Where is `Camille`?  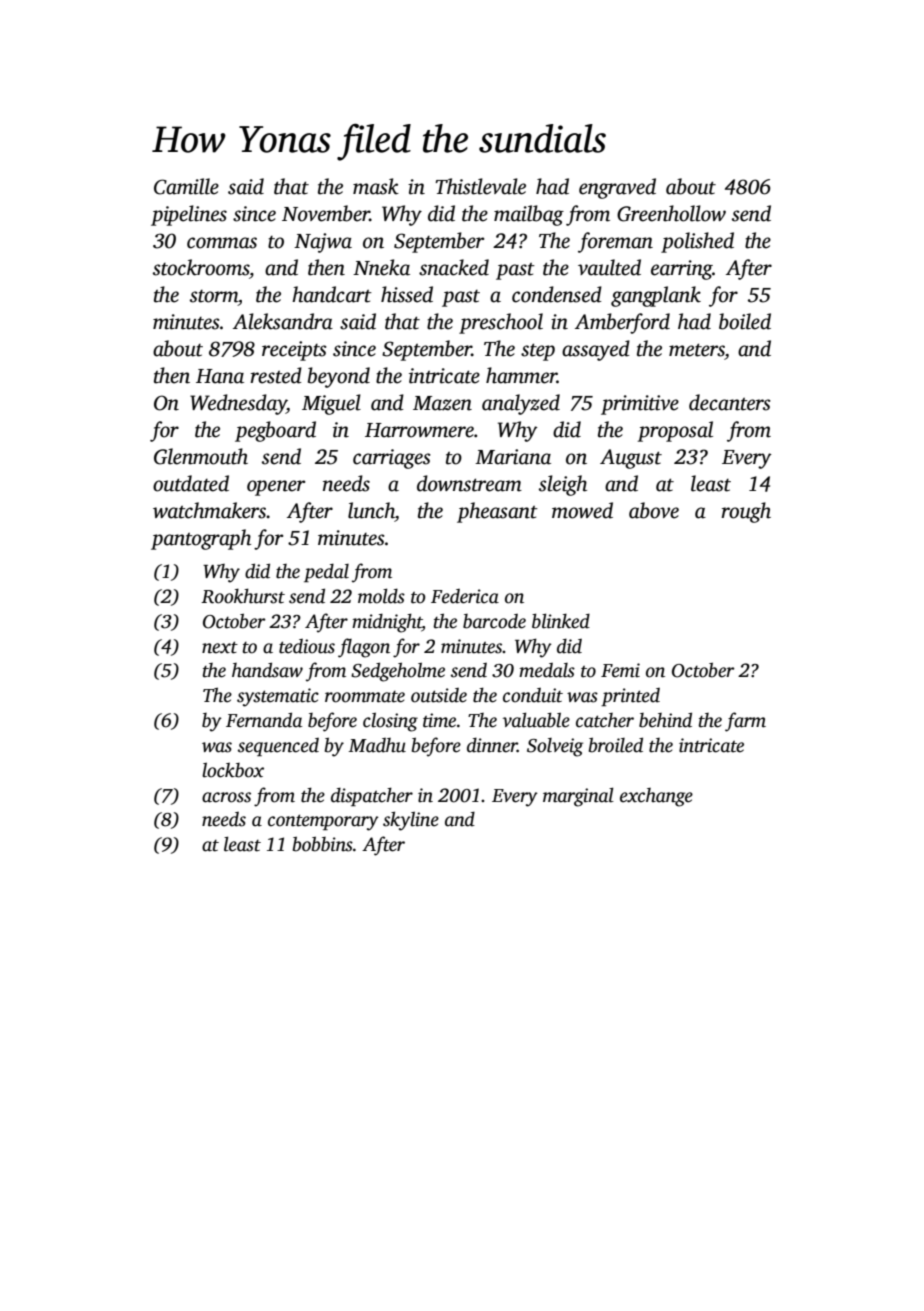 Camille is located at coordinates (186, 186).
